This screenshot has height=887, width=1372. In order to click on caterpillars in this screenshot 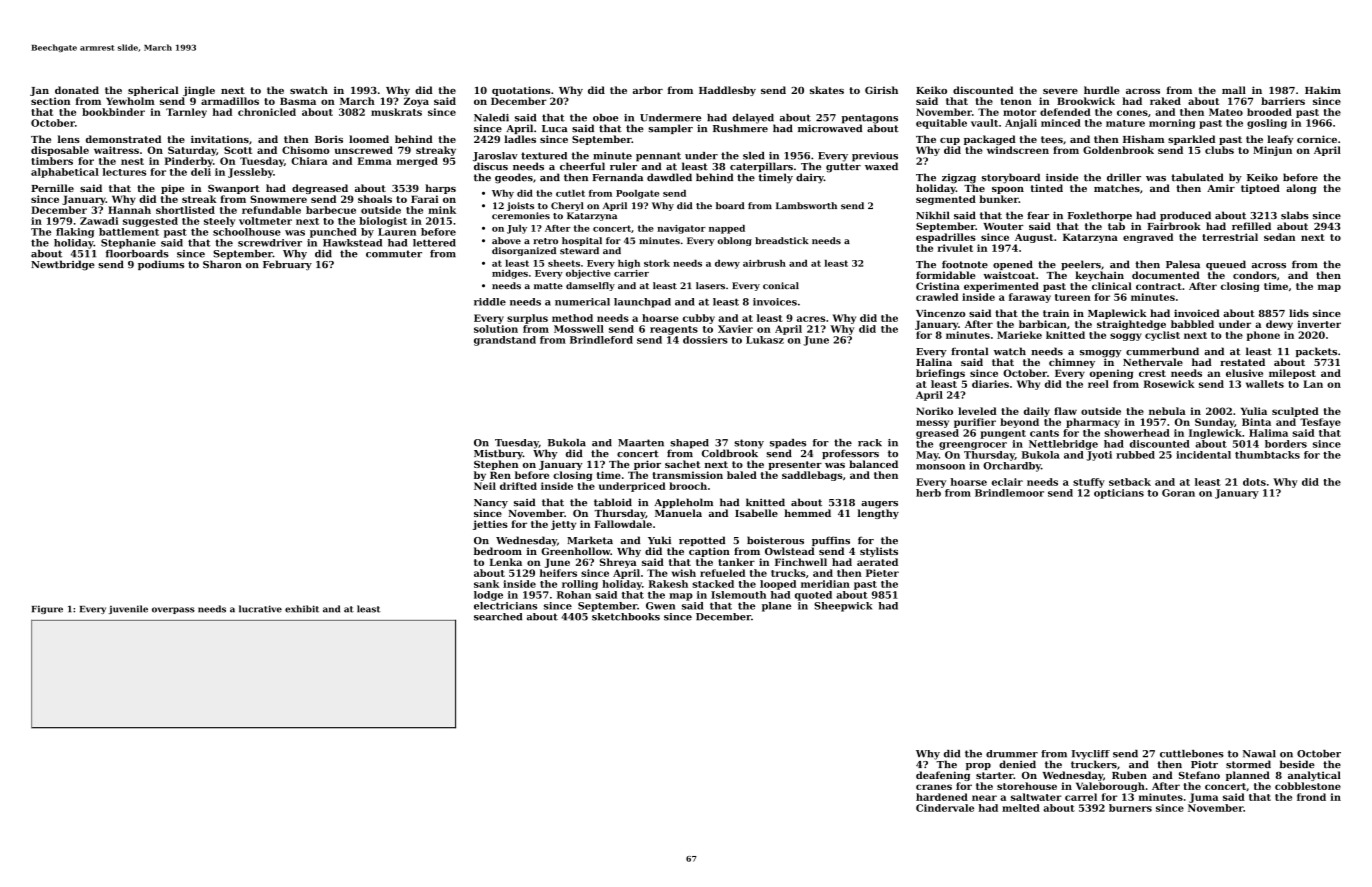, I will do `click(761, 167)`.
